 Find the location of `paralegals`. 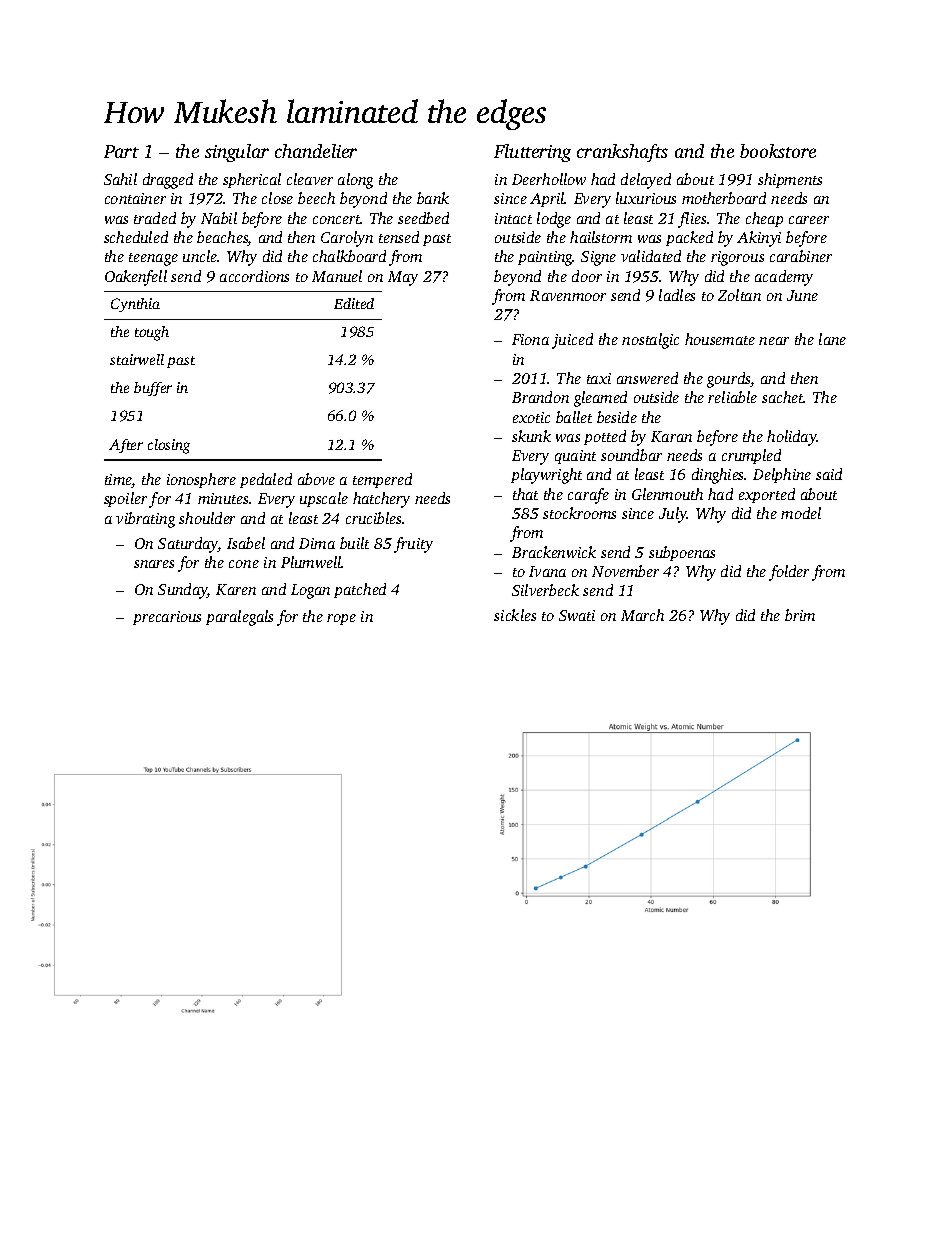

paralegals is located at coordinates (239, 618).
